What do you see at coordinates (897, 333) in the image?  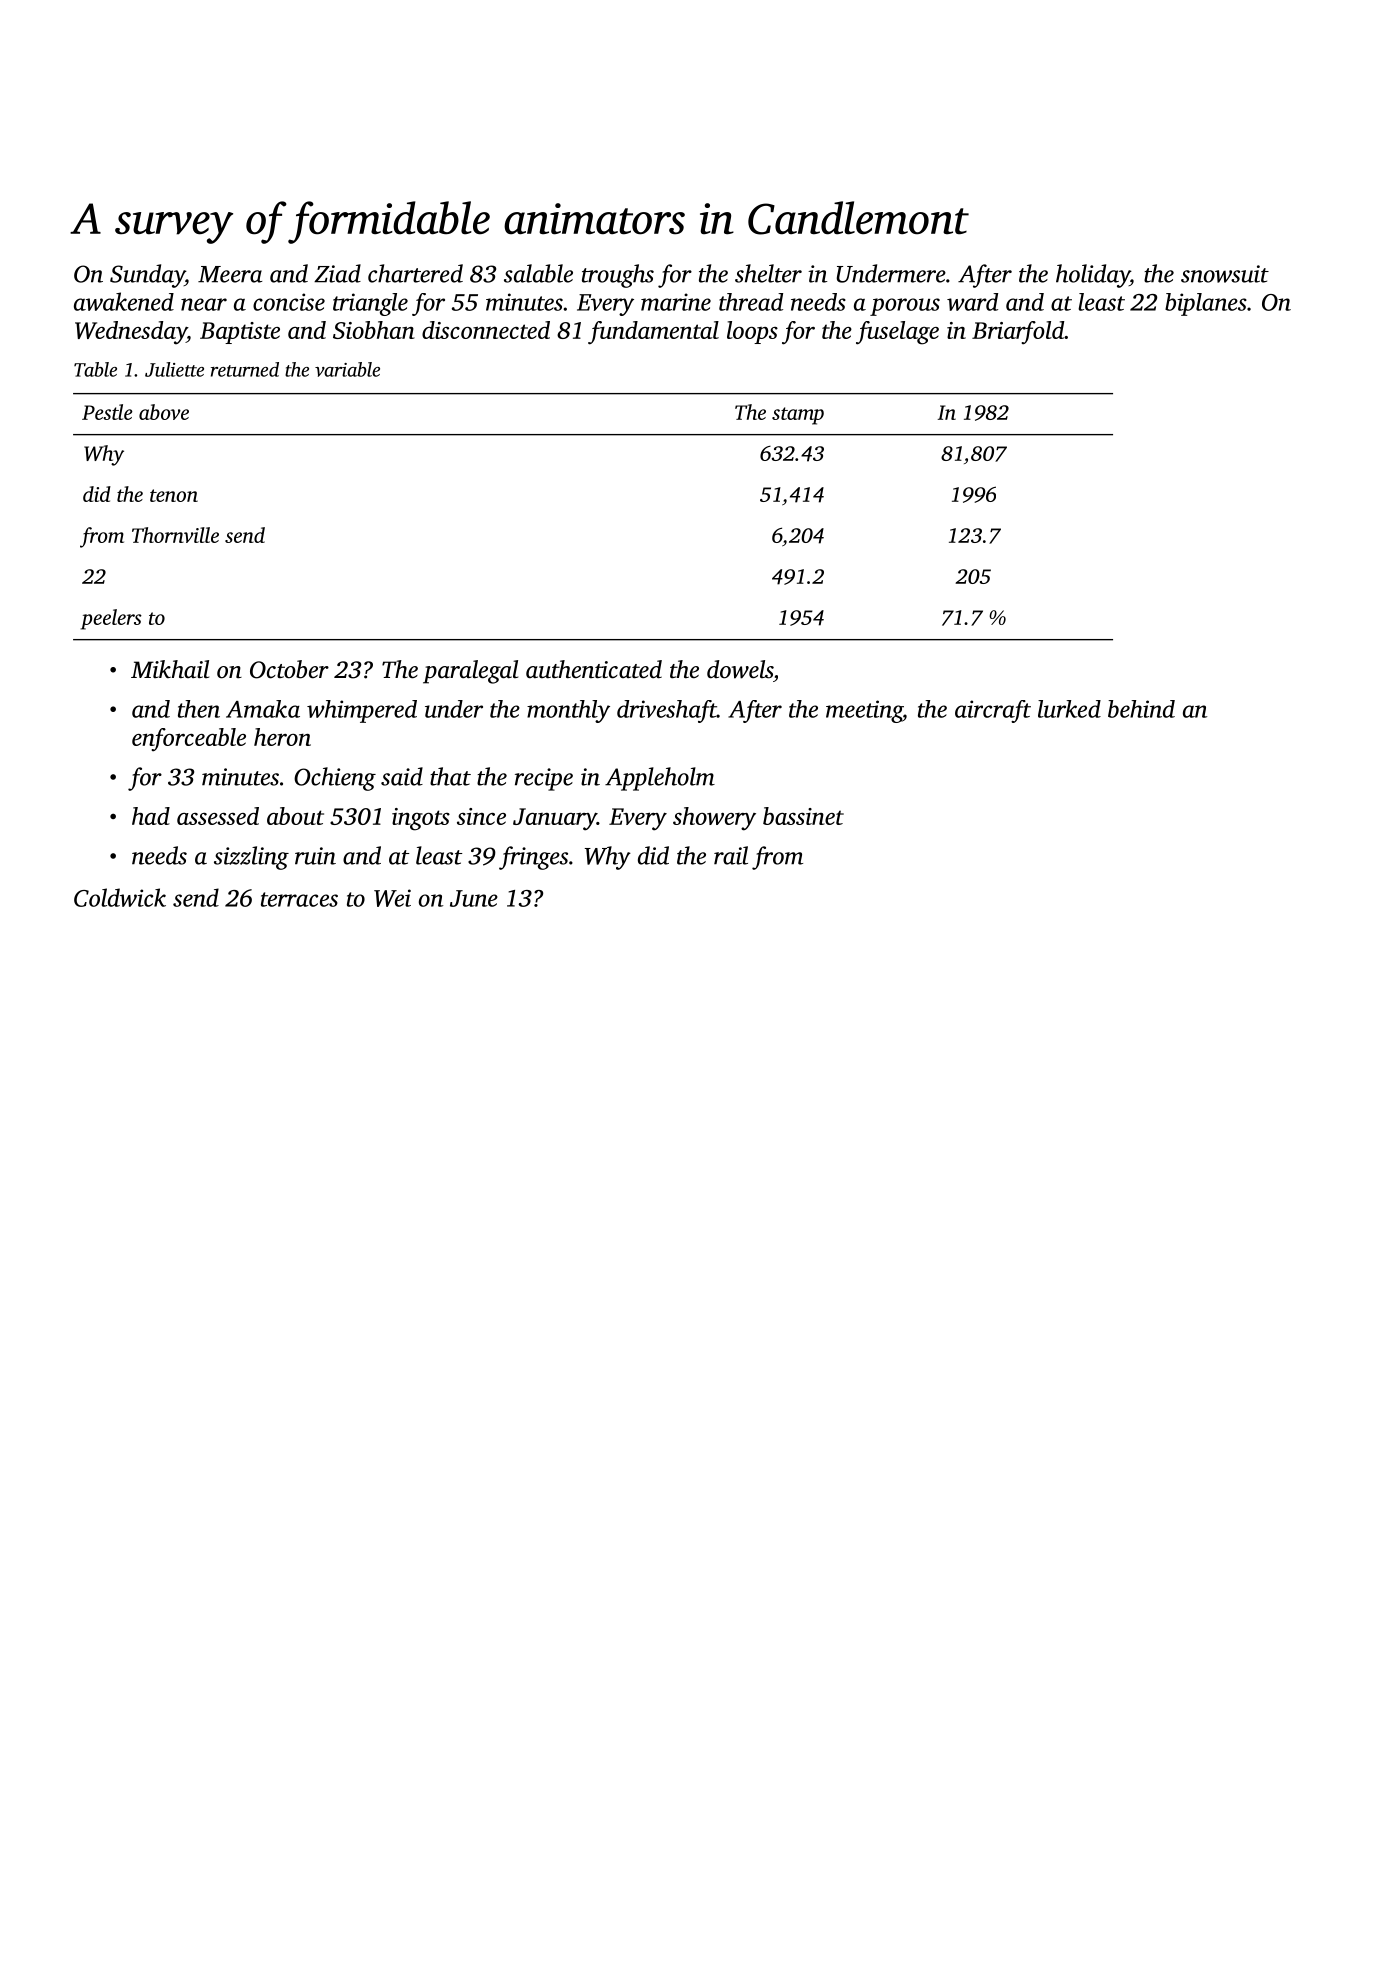 I see `fuselage` at bounding box center [897, 333].
